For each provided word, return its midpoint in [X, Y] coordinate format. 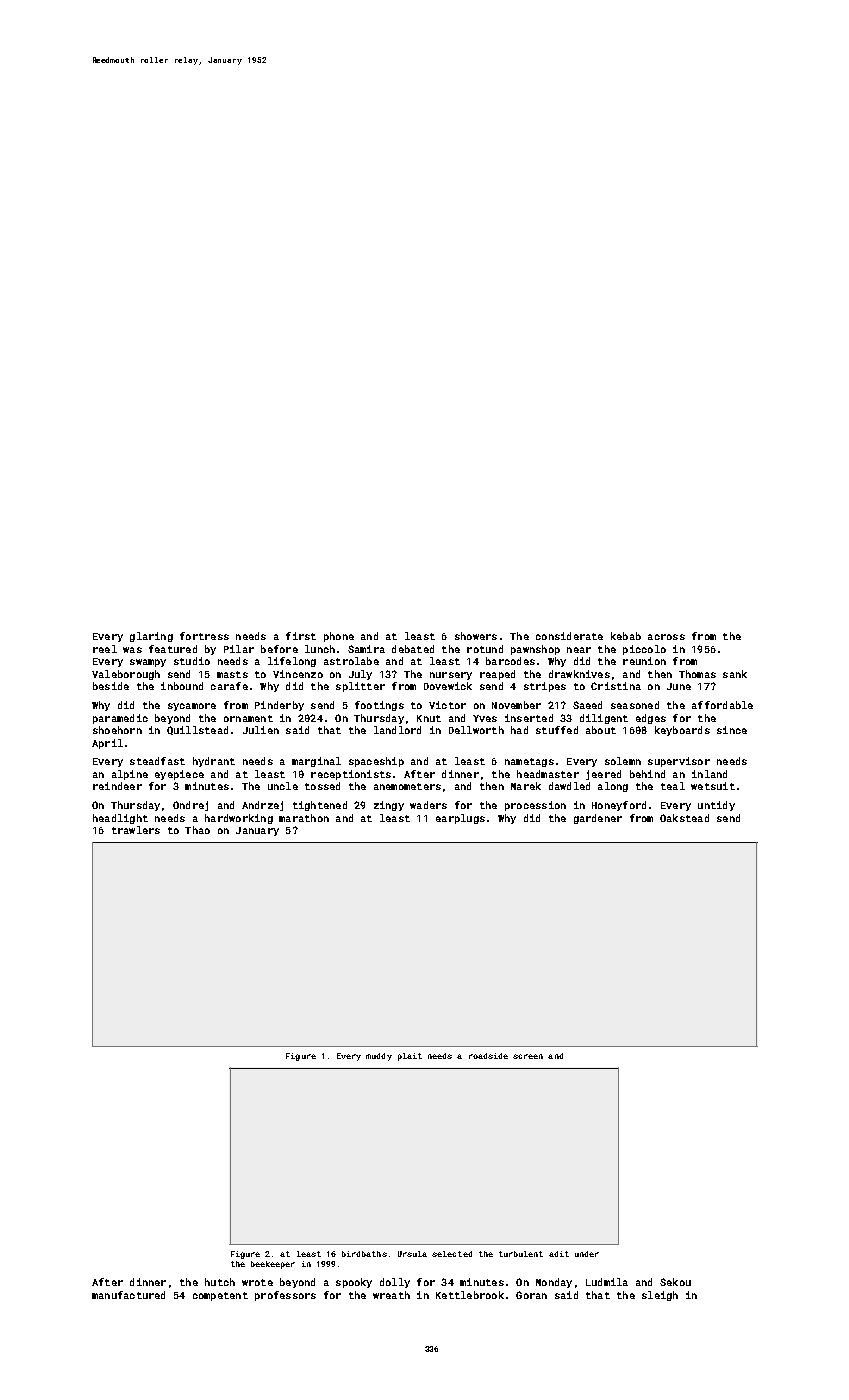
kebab [626, 636]
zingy [389, 806]
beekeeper [273, 1265]
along [613, 787]
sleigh [660, 1296]
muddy [379, 1057]
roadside [488, 1056]
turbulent [521, 1254]
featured [173, 649]
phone [339, 637]
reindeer [117, 786]
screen [528, 1056]
